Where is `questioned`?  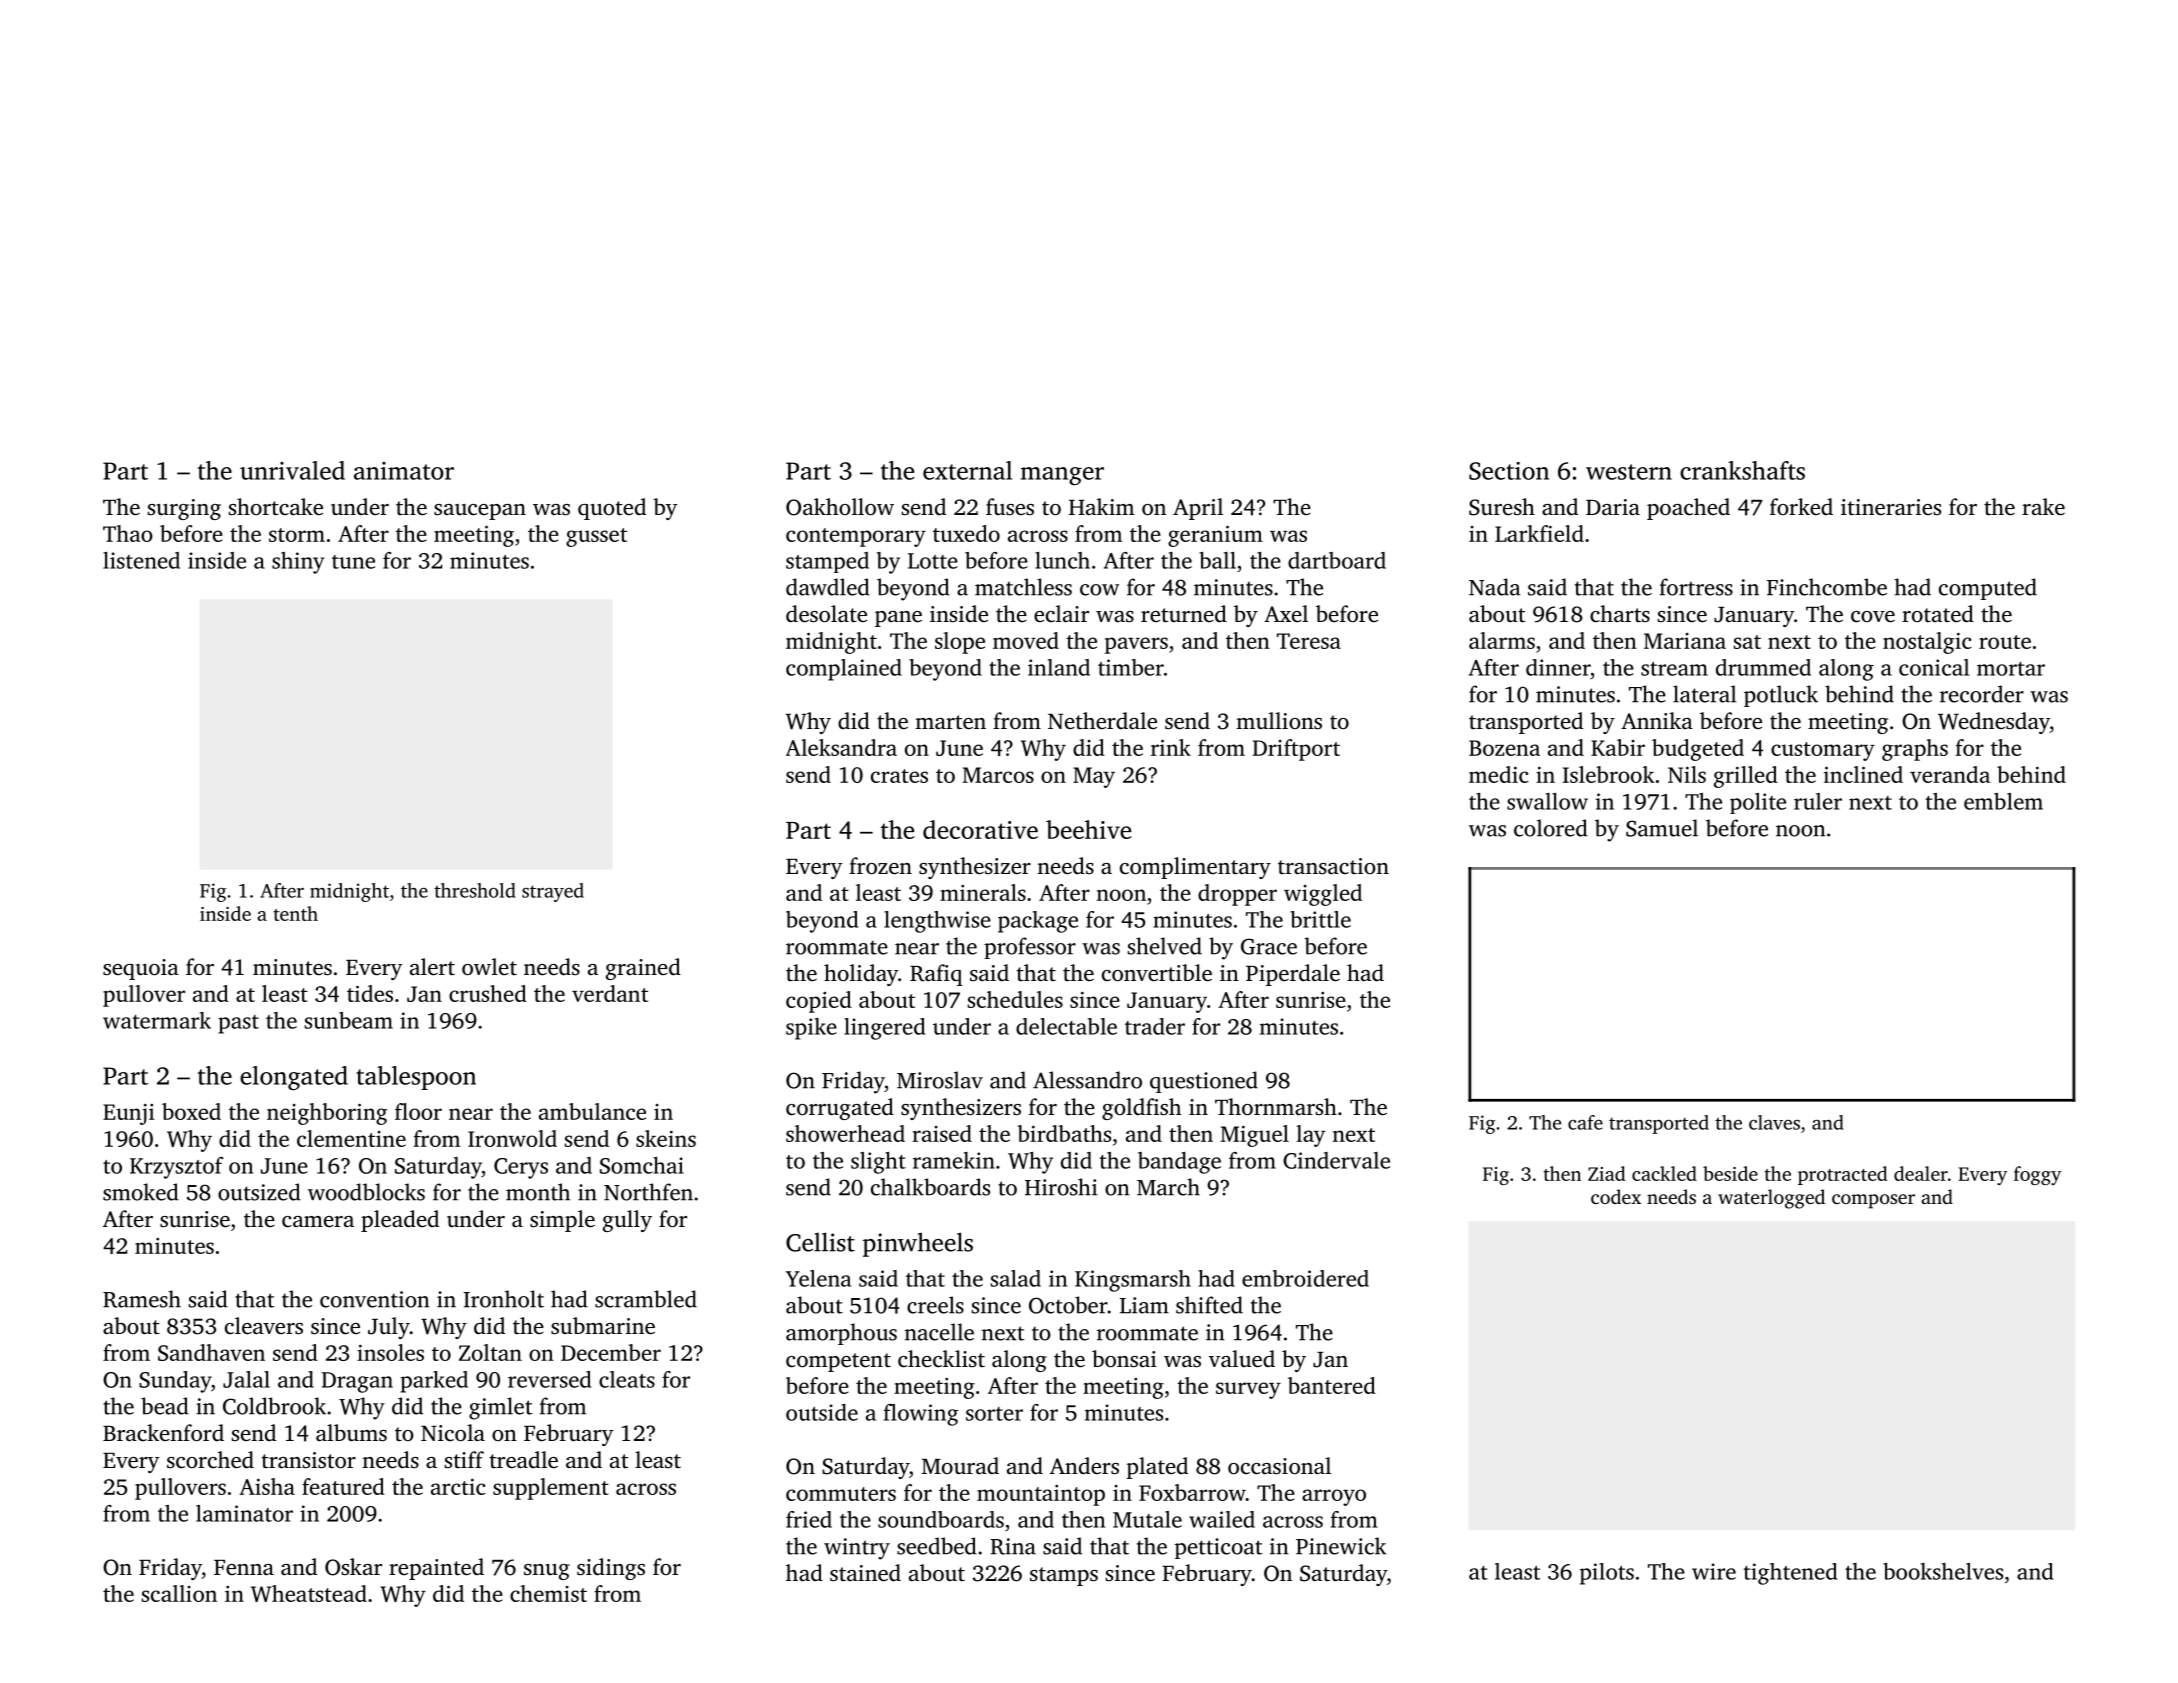
questioned is located at coordinates (1204, 1082).
